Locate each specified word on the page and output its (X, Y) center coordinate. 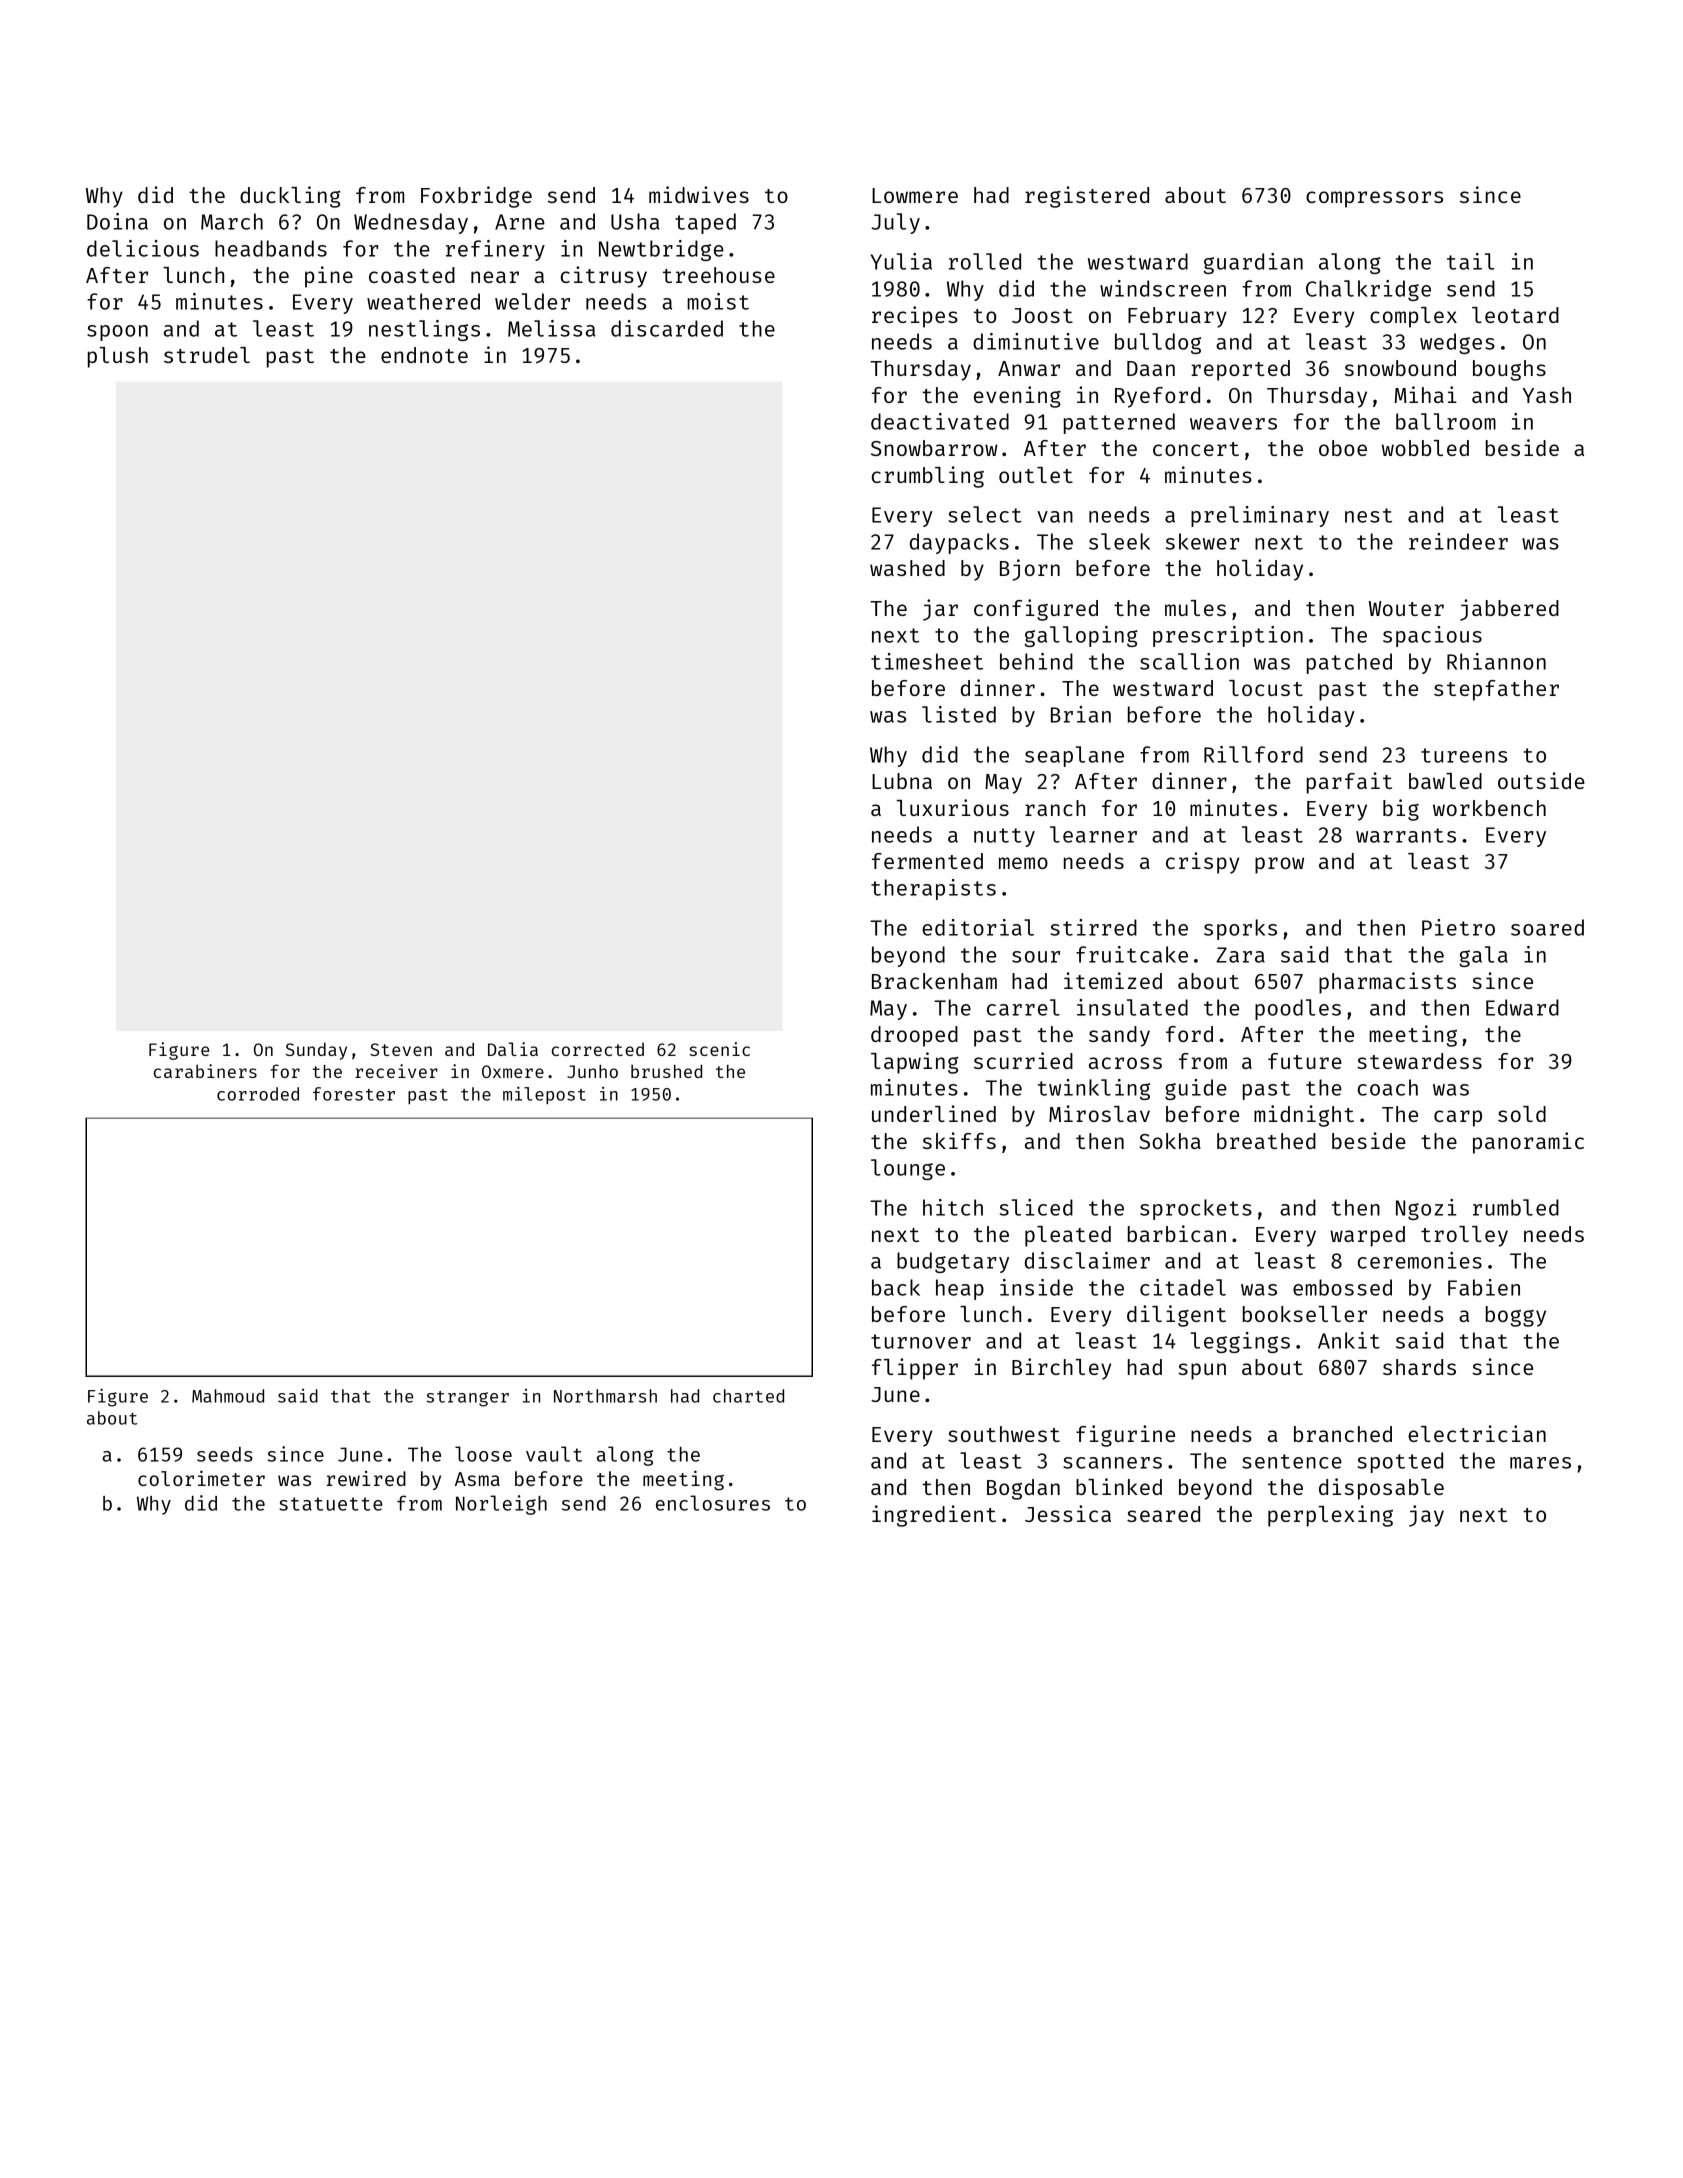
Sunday (316, 1051)
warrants (1406, 835)
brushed (666, 1071)
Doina (117, 221)
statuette (330, 1504)
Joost (1042, 315)
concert (1196, 449)
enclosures (713, 1503)
